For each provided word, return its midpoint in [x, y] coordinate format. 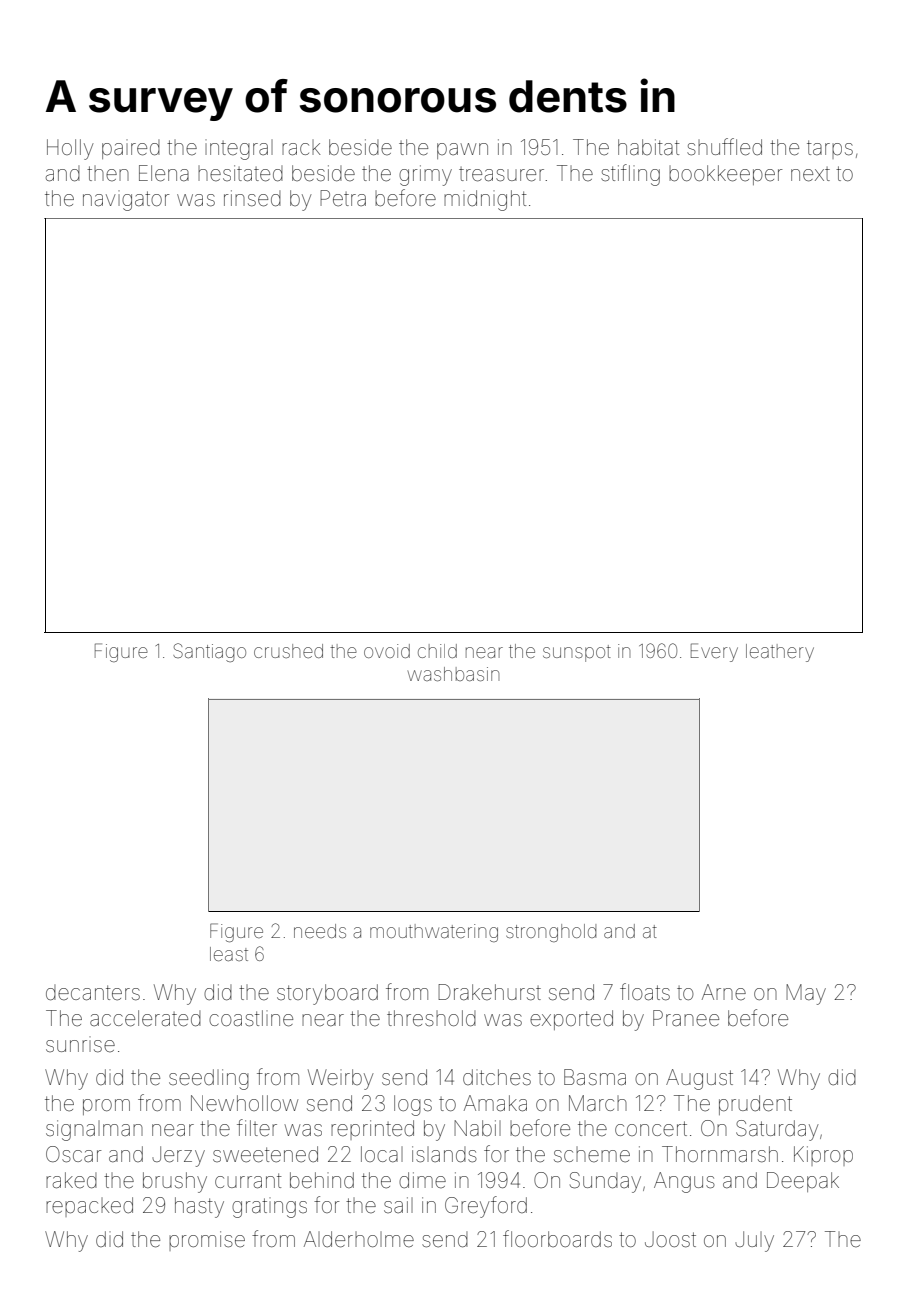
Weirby [341, 1079]
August [699, 1079]
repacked [89, 1207]
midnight [485, 200]
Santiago [209, 652]
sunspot [577, 653]
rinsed [252, 198]
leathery [780, 653]
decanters [93, 993]
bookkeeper [725, 175]
